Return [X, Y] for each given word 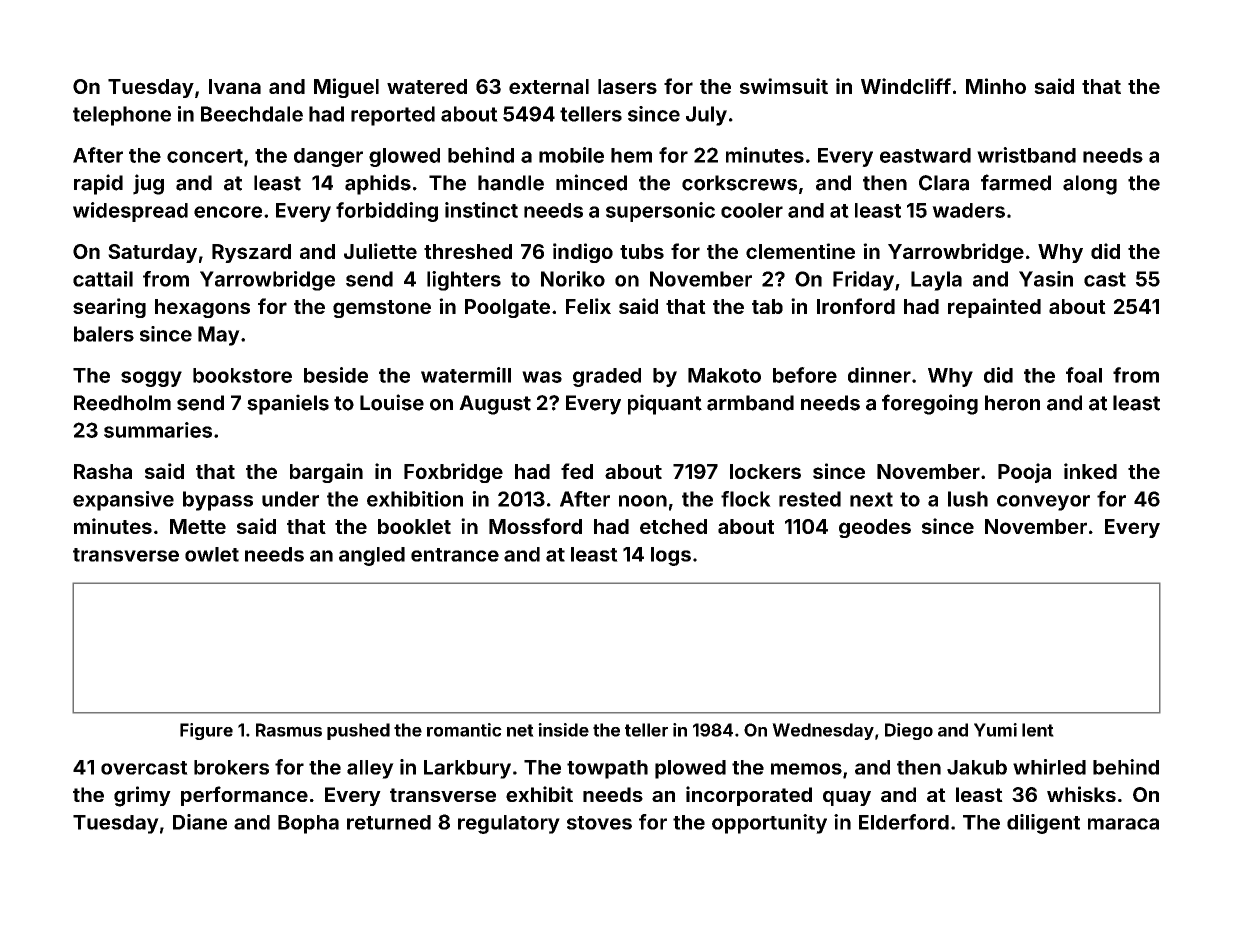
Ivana [235, 86]
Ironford [856, 306]
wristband [1026, 155]
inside [563, 730]
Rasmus [289, 730]
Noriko [573, 279]
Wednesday [823, 731]
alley [370, 769]
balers [104, 334]
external [549, 86]
